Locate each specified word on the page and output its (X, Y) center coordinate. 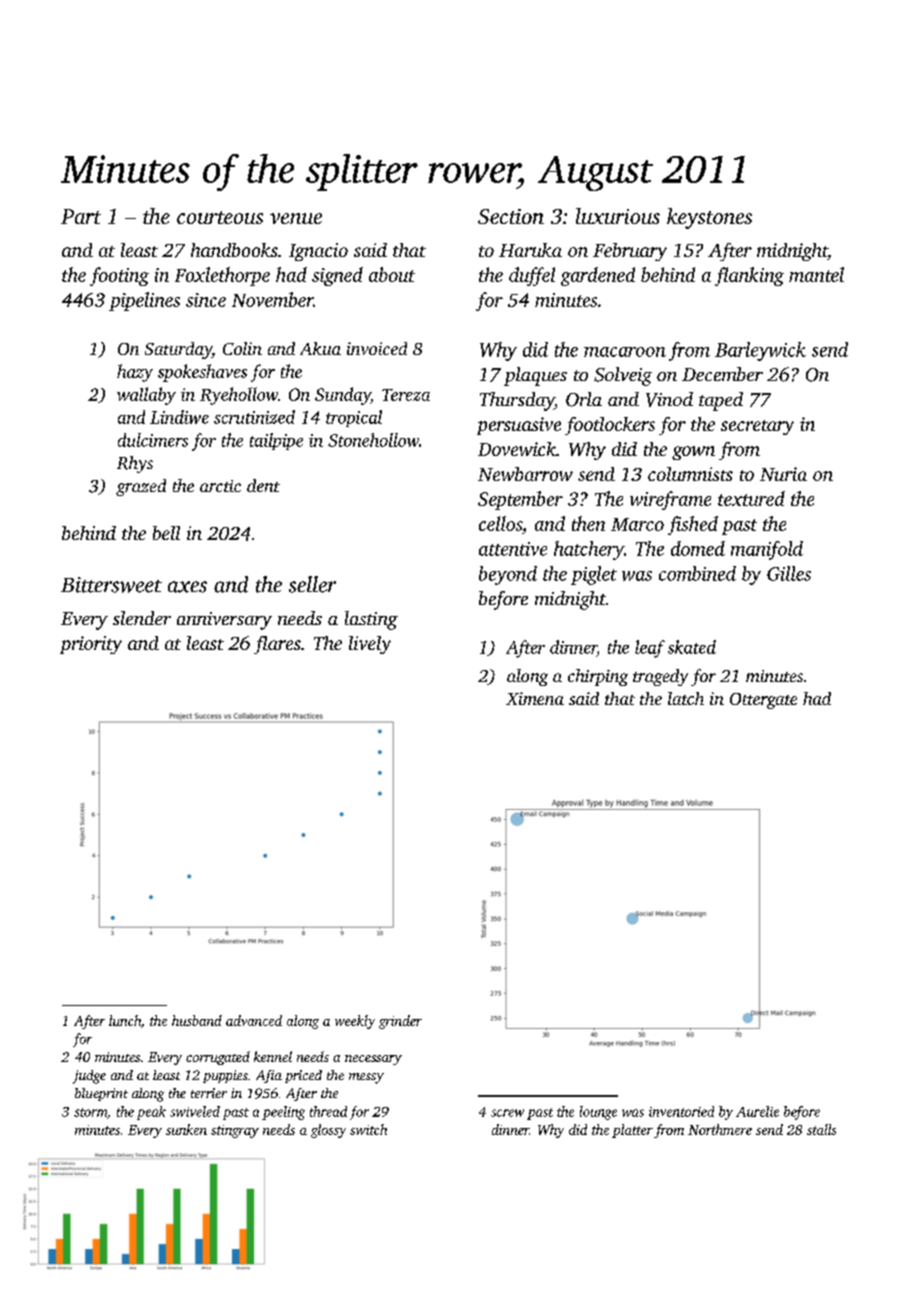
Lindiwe (179, 417)
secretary (757, 427)
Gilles (789, 573)
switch (368, 1129)
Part (81, 216)
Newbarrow (525, 474)
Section (511, 216)
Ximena (535, 698)
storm (90, 1112)
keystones (709, 218)
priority (91, 645)
